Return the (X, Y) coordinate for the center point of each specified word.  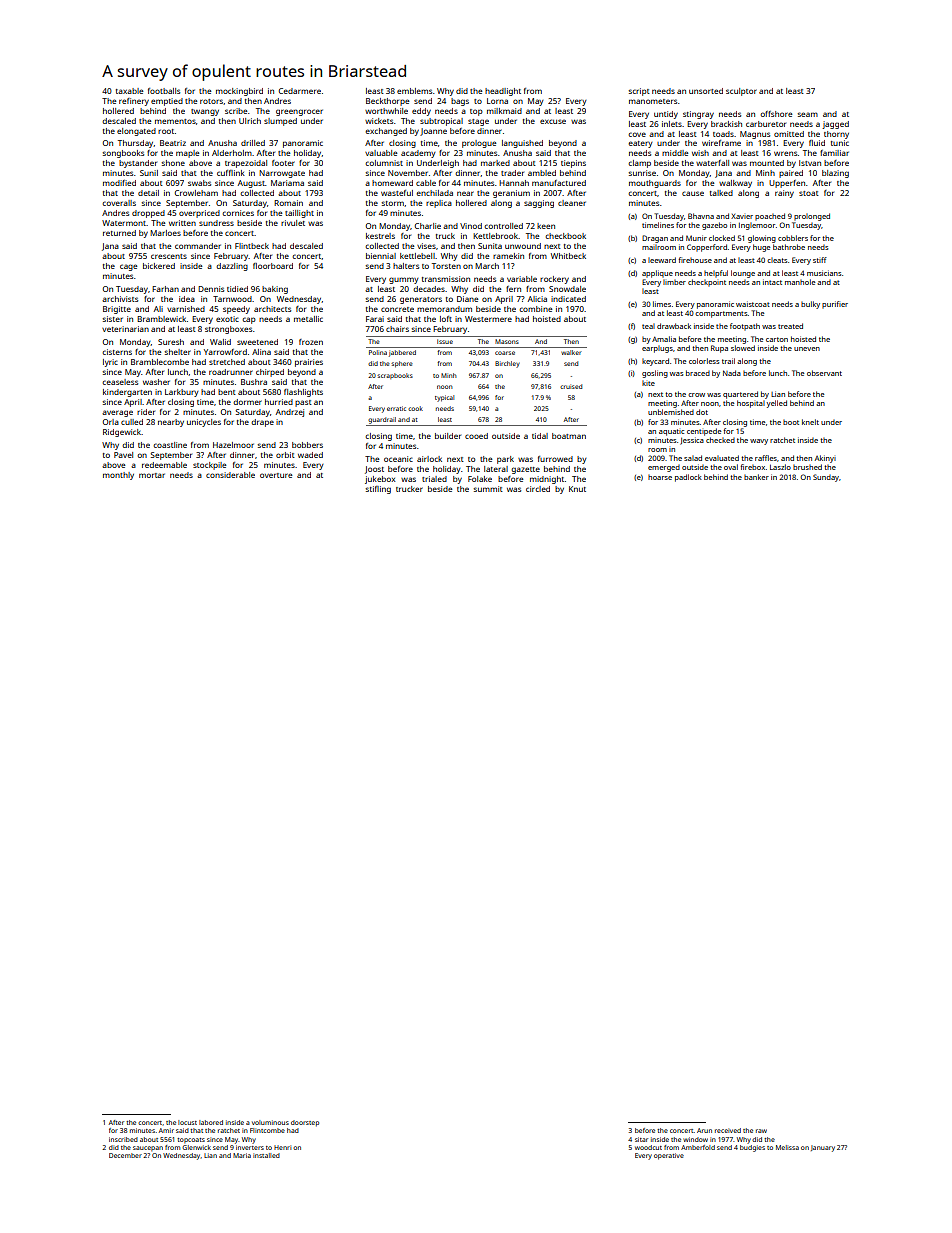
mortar (152, 475)
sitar (641, 1139)
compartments (721, 314)
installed (266, 1155)
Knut (577, 489)
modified (119, 183)
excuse (553, 121)
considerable (230, 475)
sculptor (741, 92)
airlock (429, 459)
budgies (752, 1148)
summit (488, 489)
